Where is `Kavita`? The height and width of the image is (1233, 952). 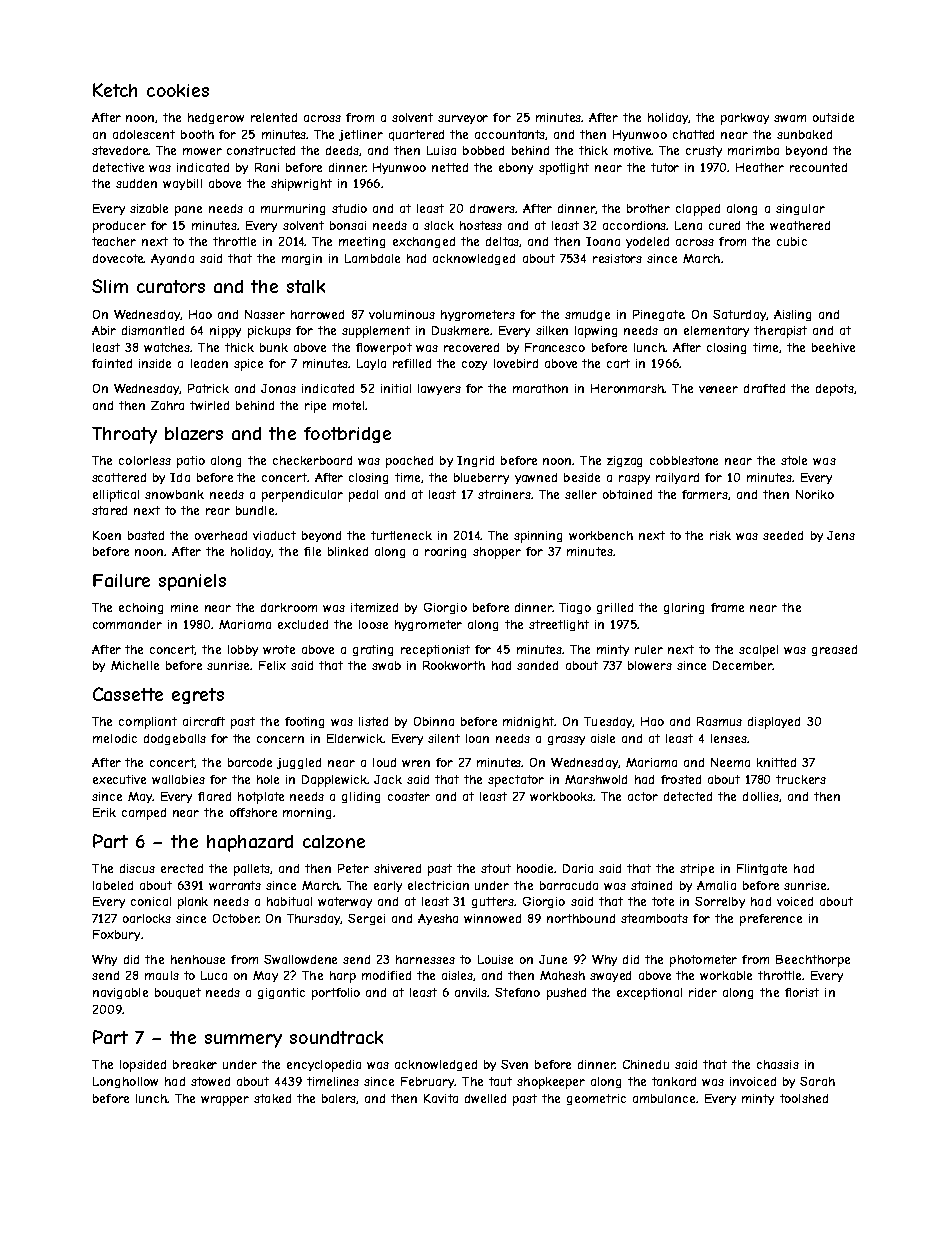
Kavita is located at coordinates (441, 1098).
